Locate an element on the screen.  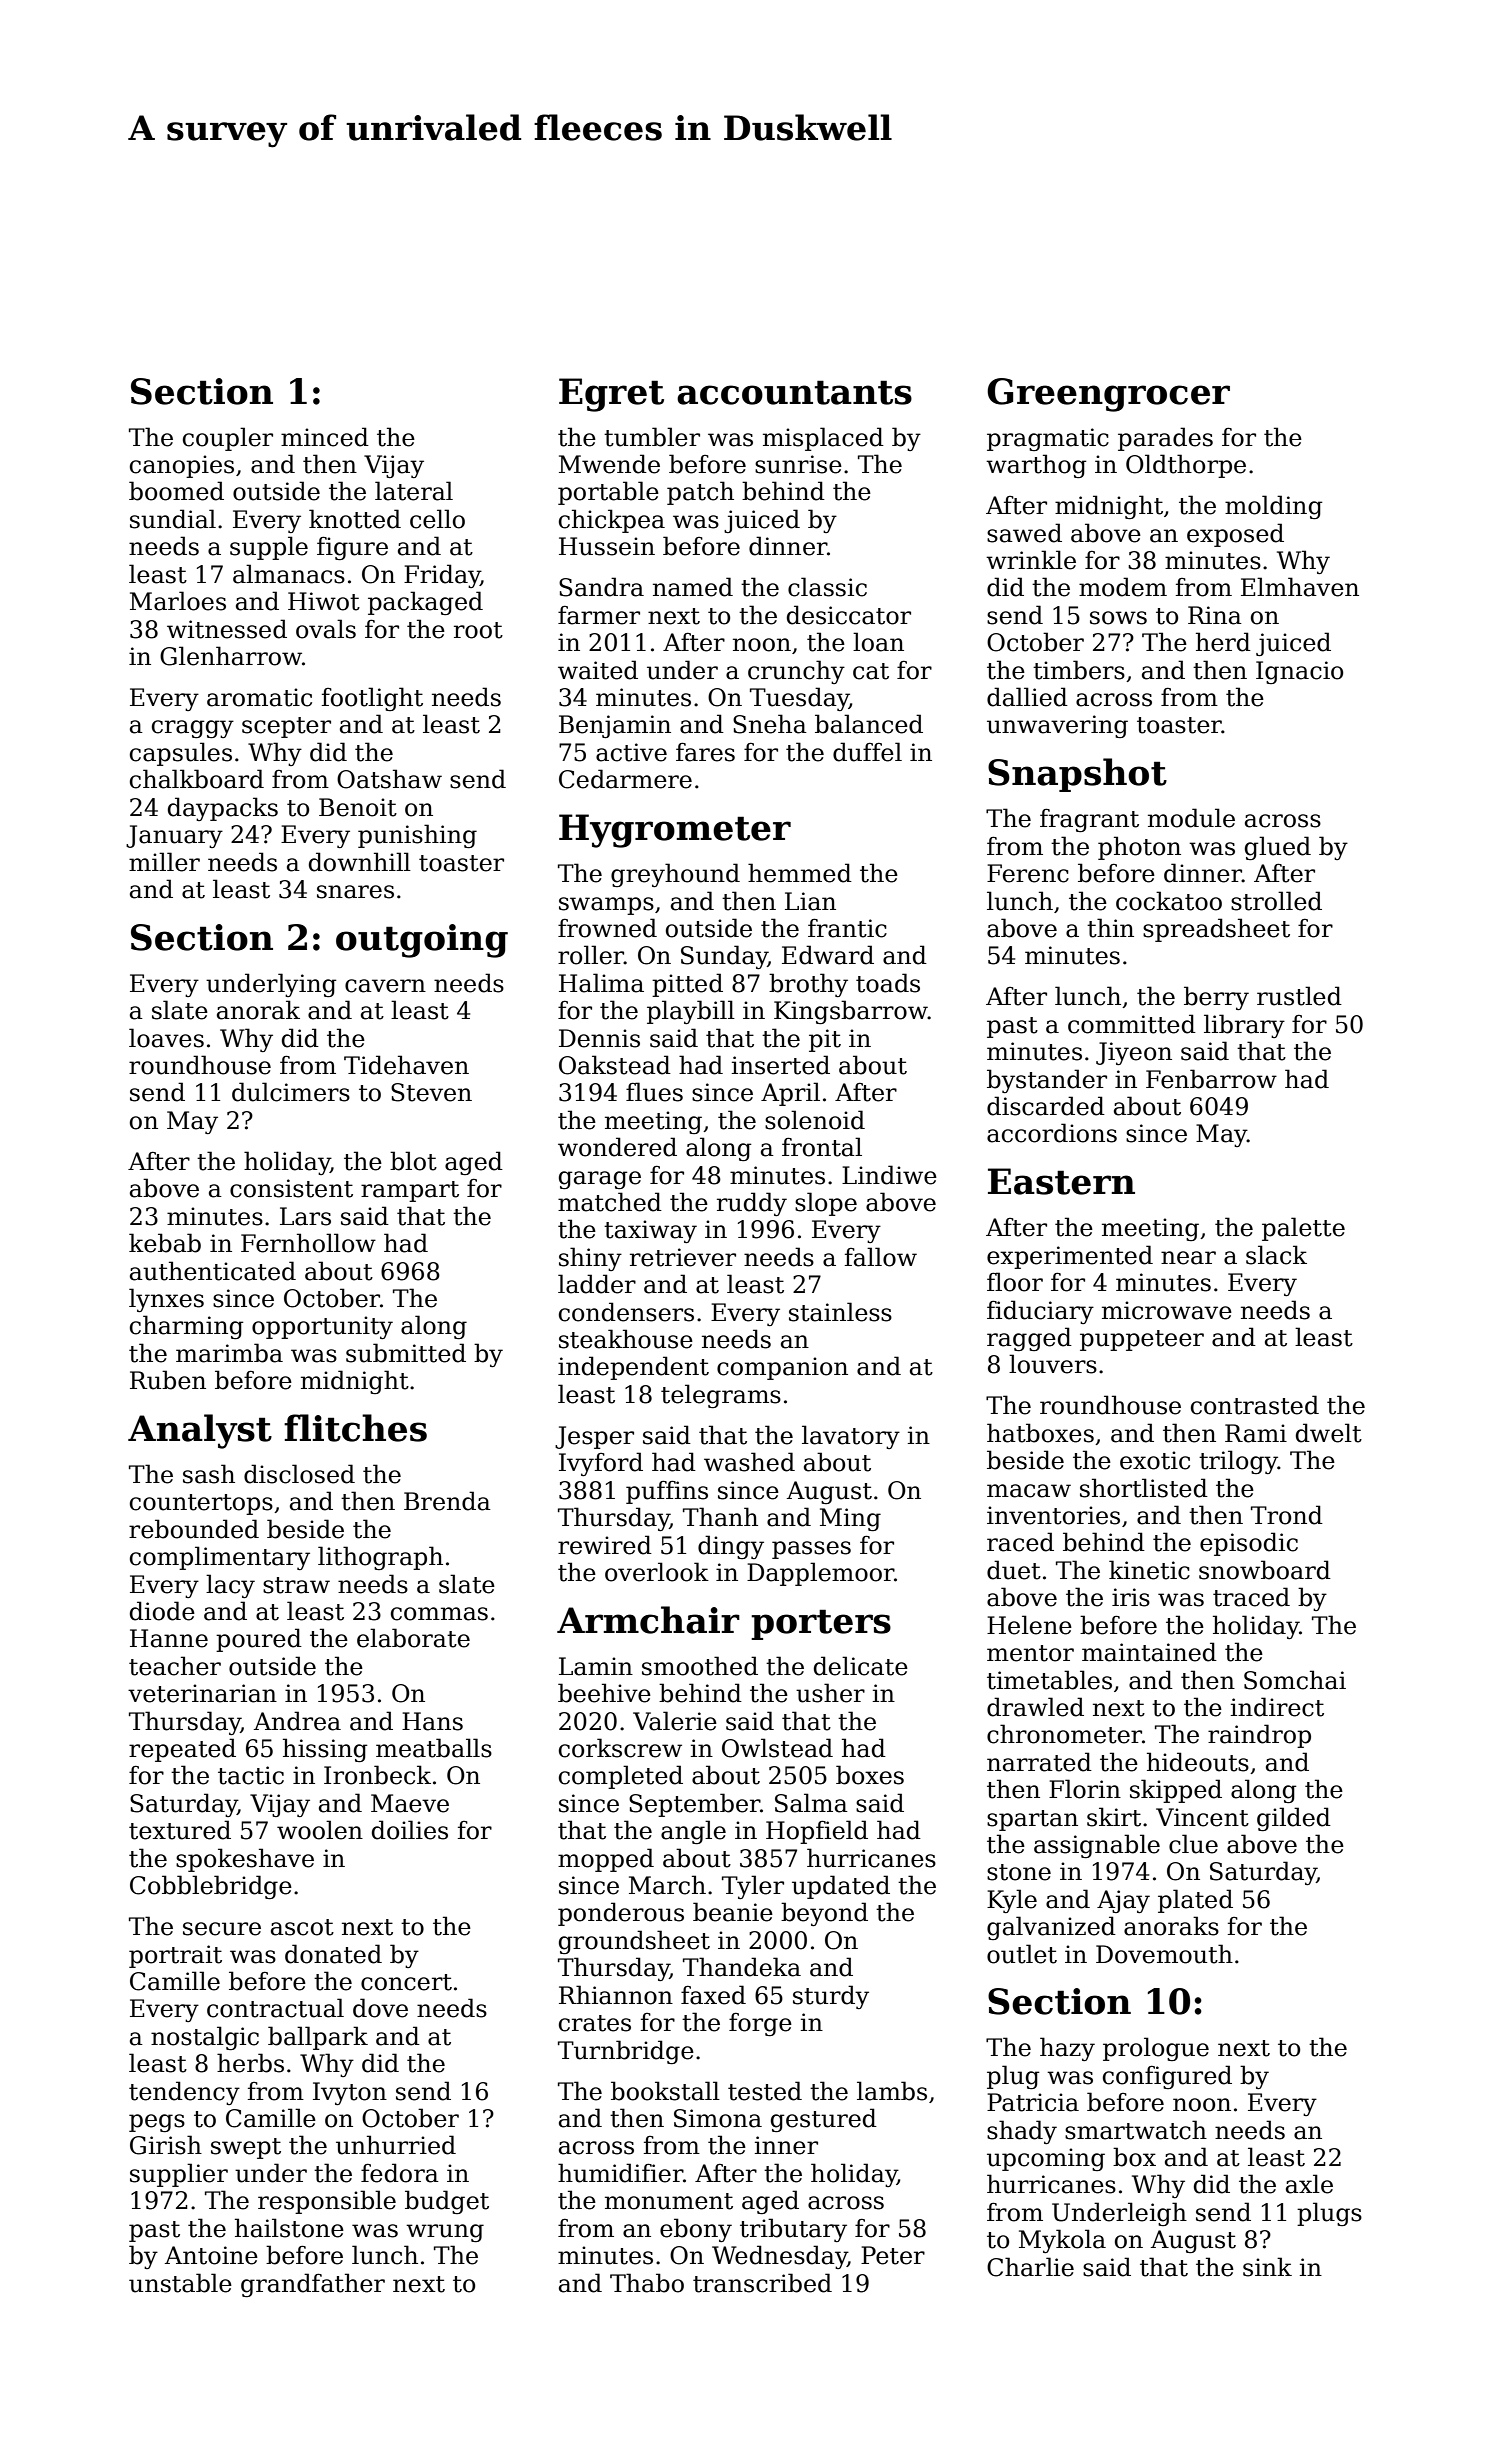
accountants is located at coordinates (794, 392).
